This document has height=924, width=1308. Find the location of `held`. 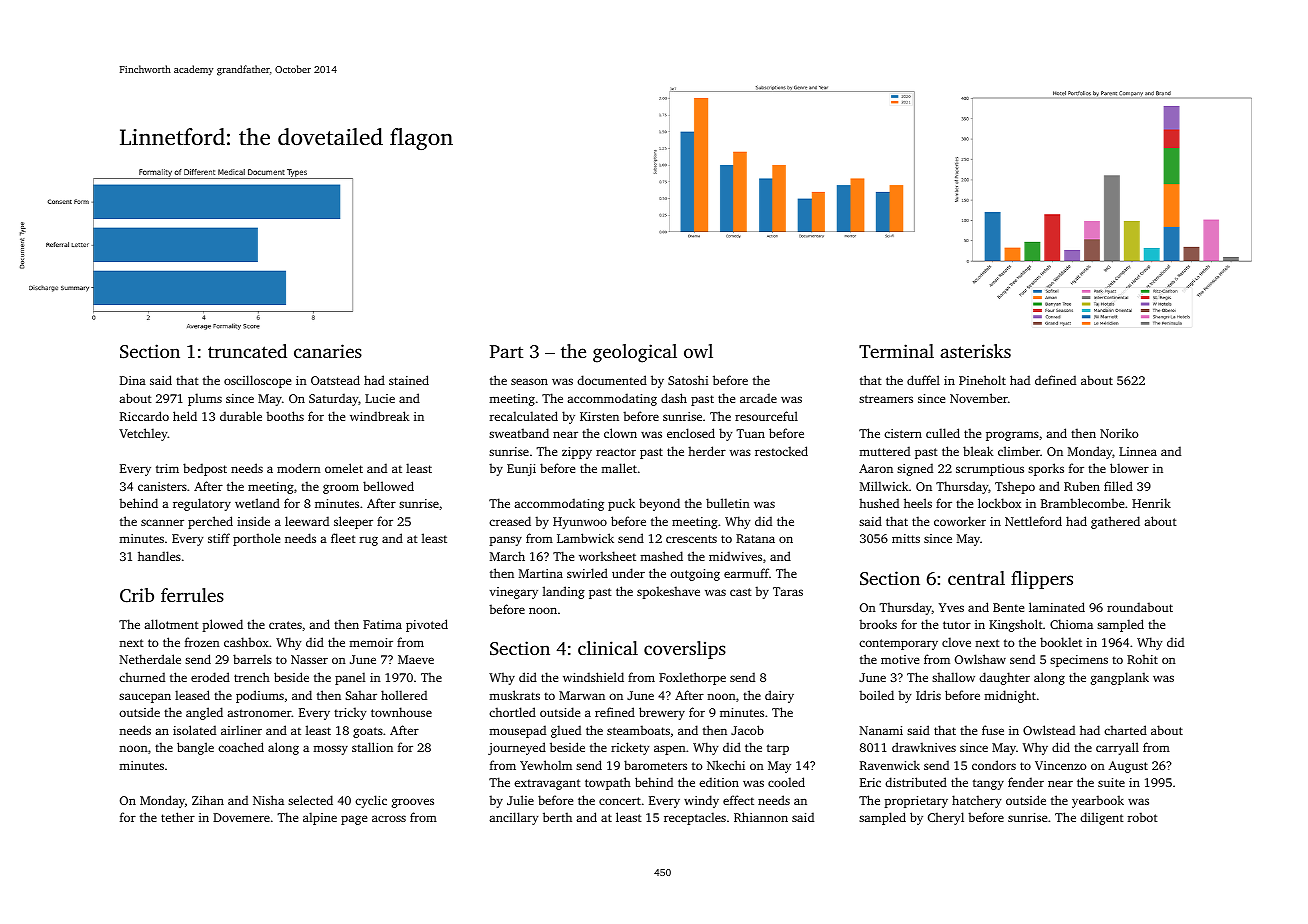

held is located at coordinates (185, 416).
